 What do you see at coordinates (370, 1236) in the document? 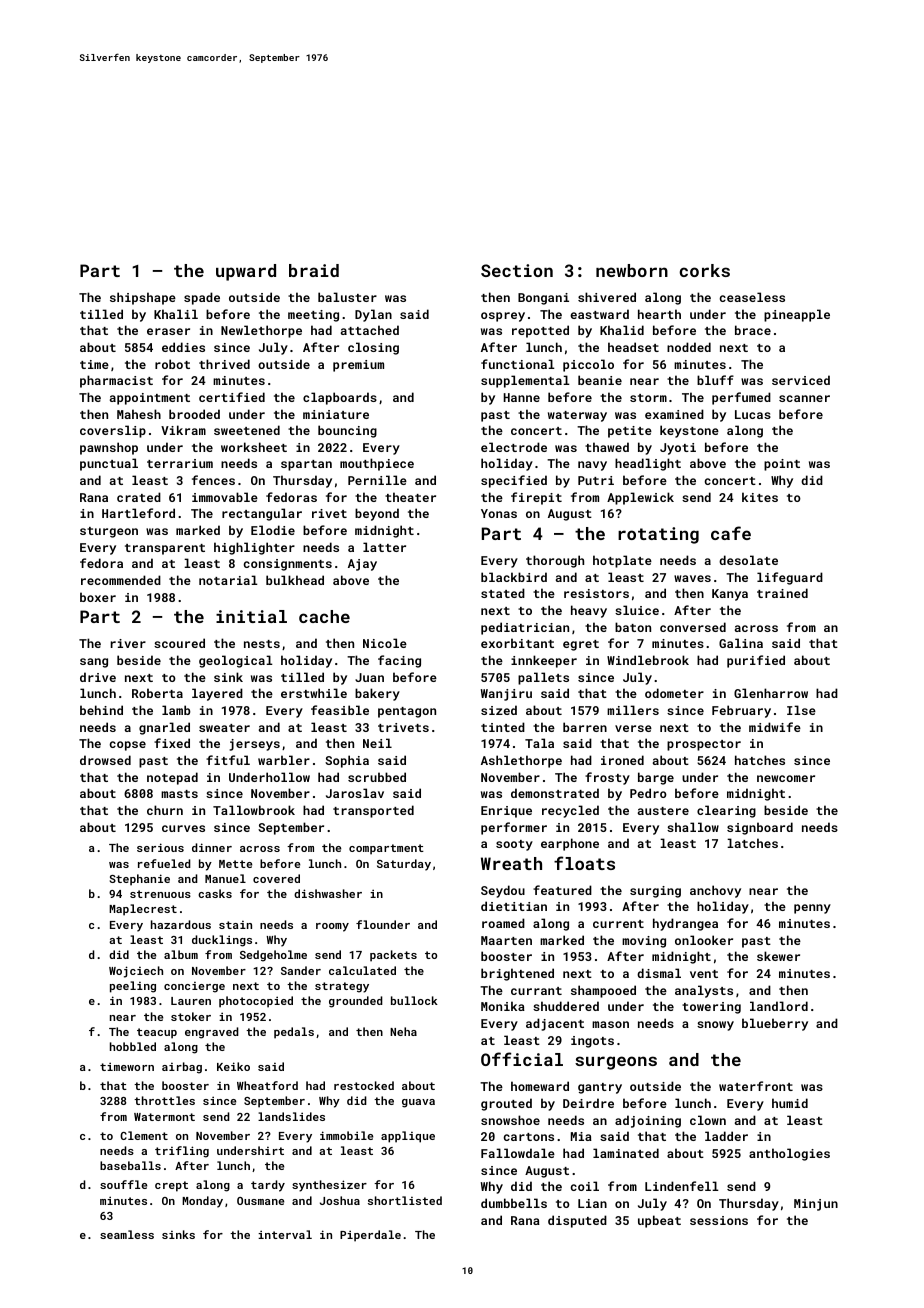
I see `Piperdale` at bounding box center [370, 1236].
